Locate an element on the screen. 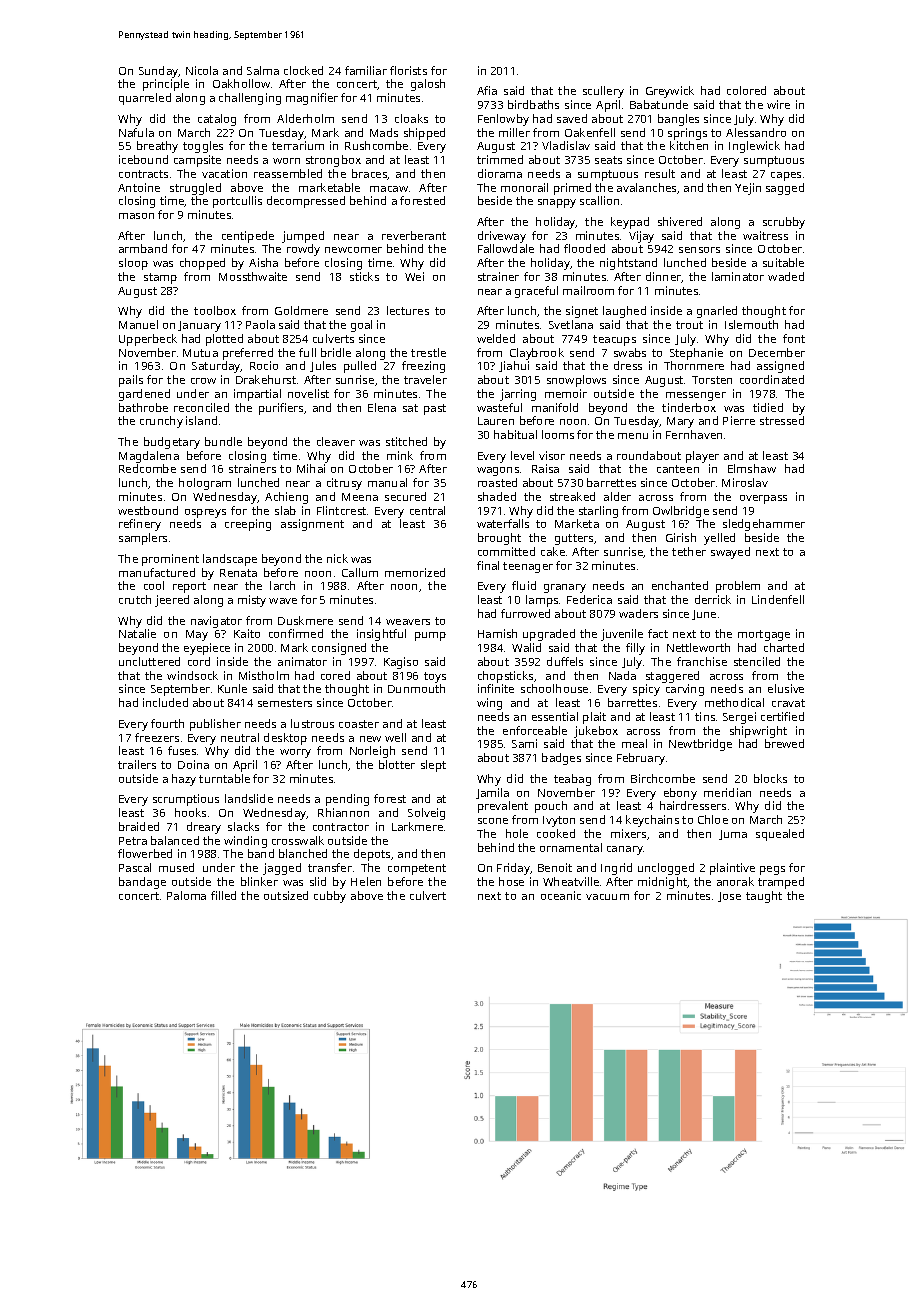  florists is located at coordinates (408, 70).
